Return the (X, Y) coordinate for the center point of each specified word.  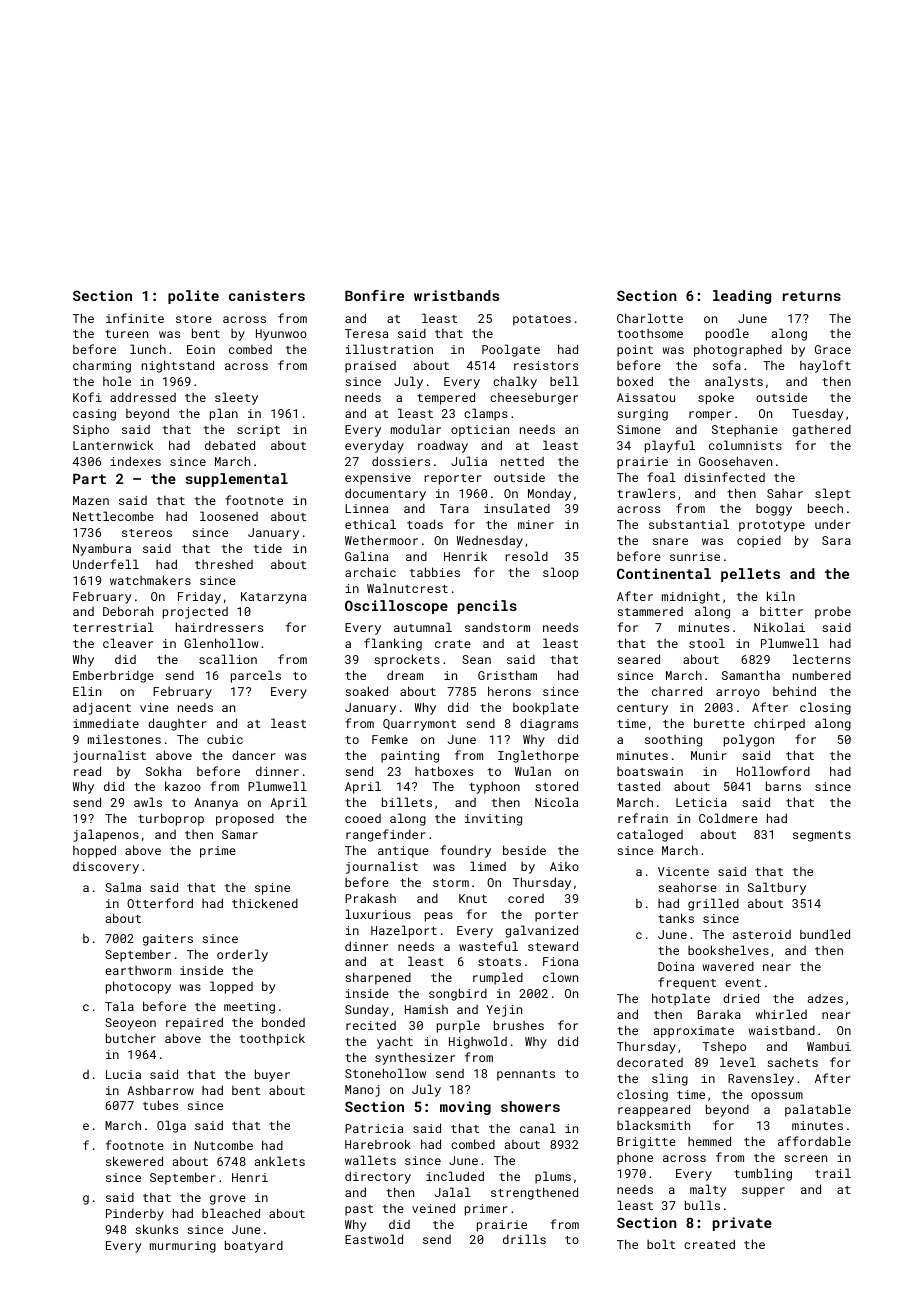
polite (193, 297)
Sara (836, 540)
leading (742, 297)
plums (553, 1177)
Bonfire (374, 295)
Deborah (128, 611)
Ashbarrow (160, 1090)
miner (536, 524)
